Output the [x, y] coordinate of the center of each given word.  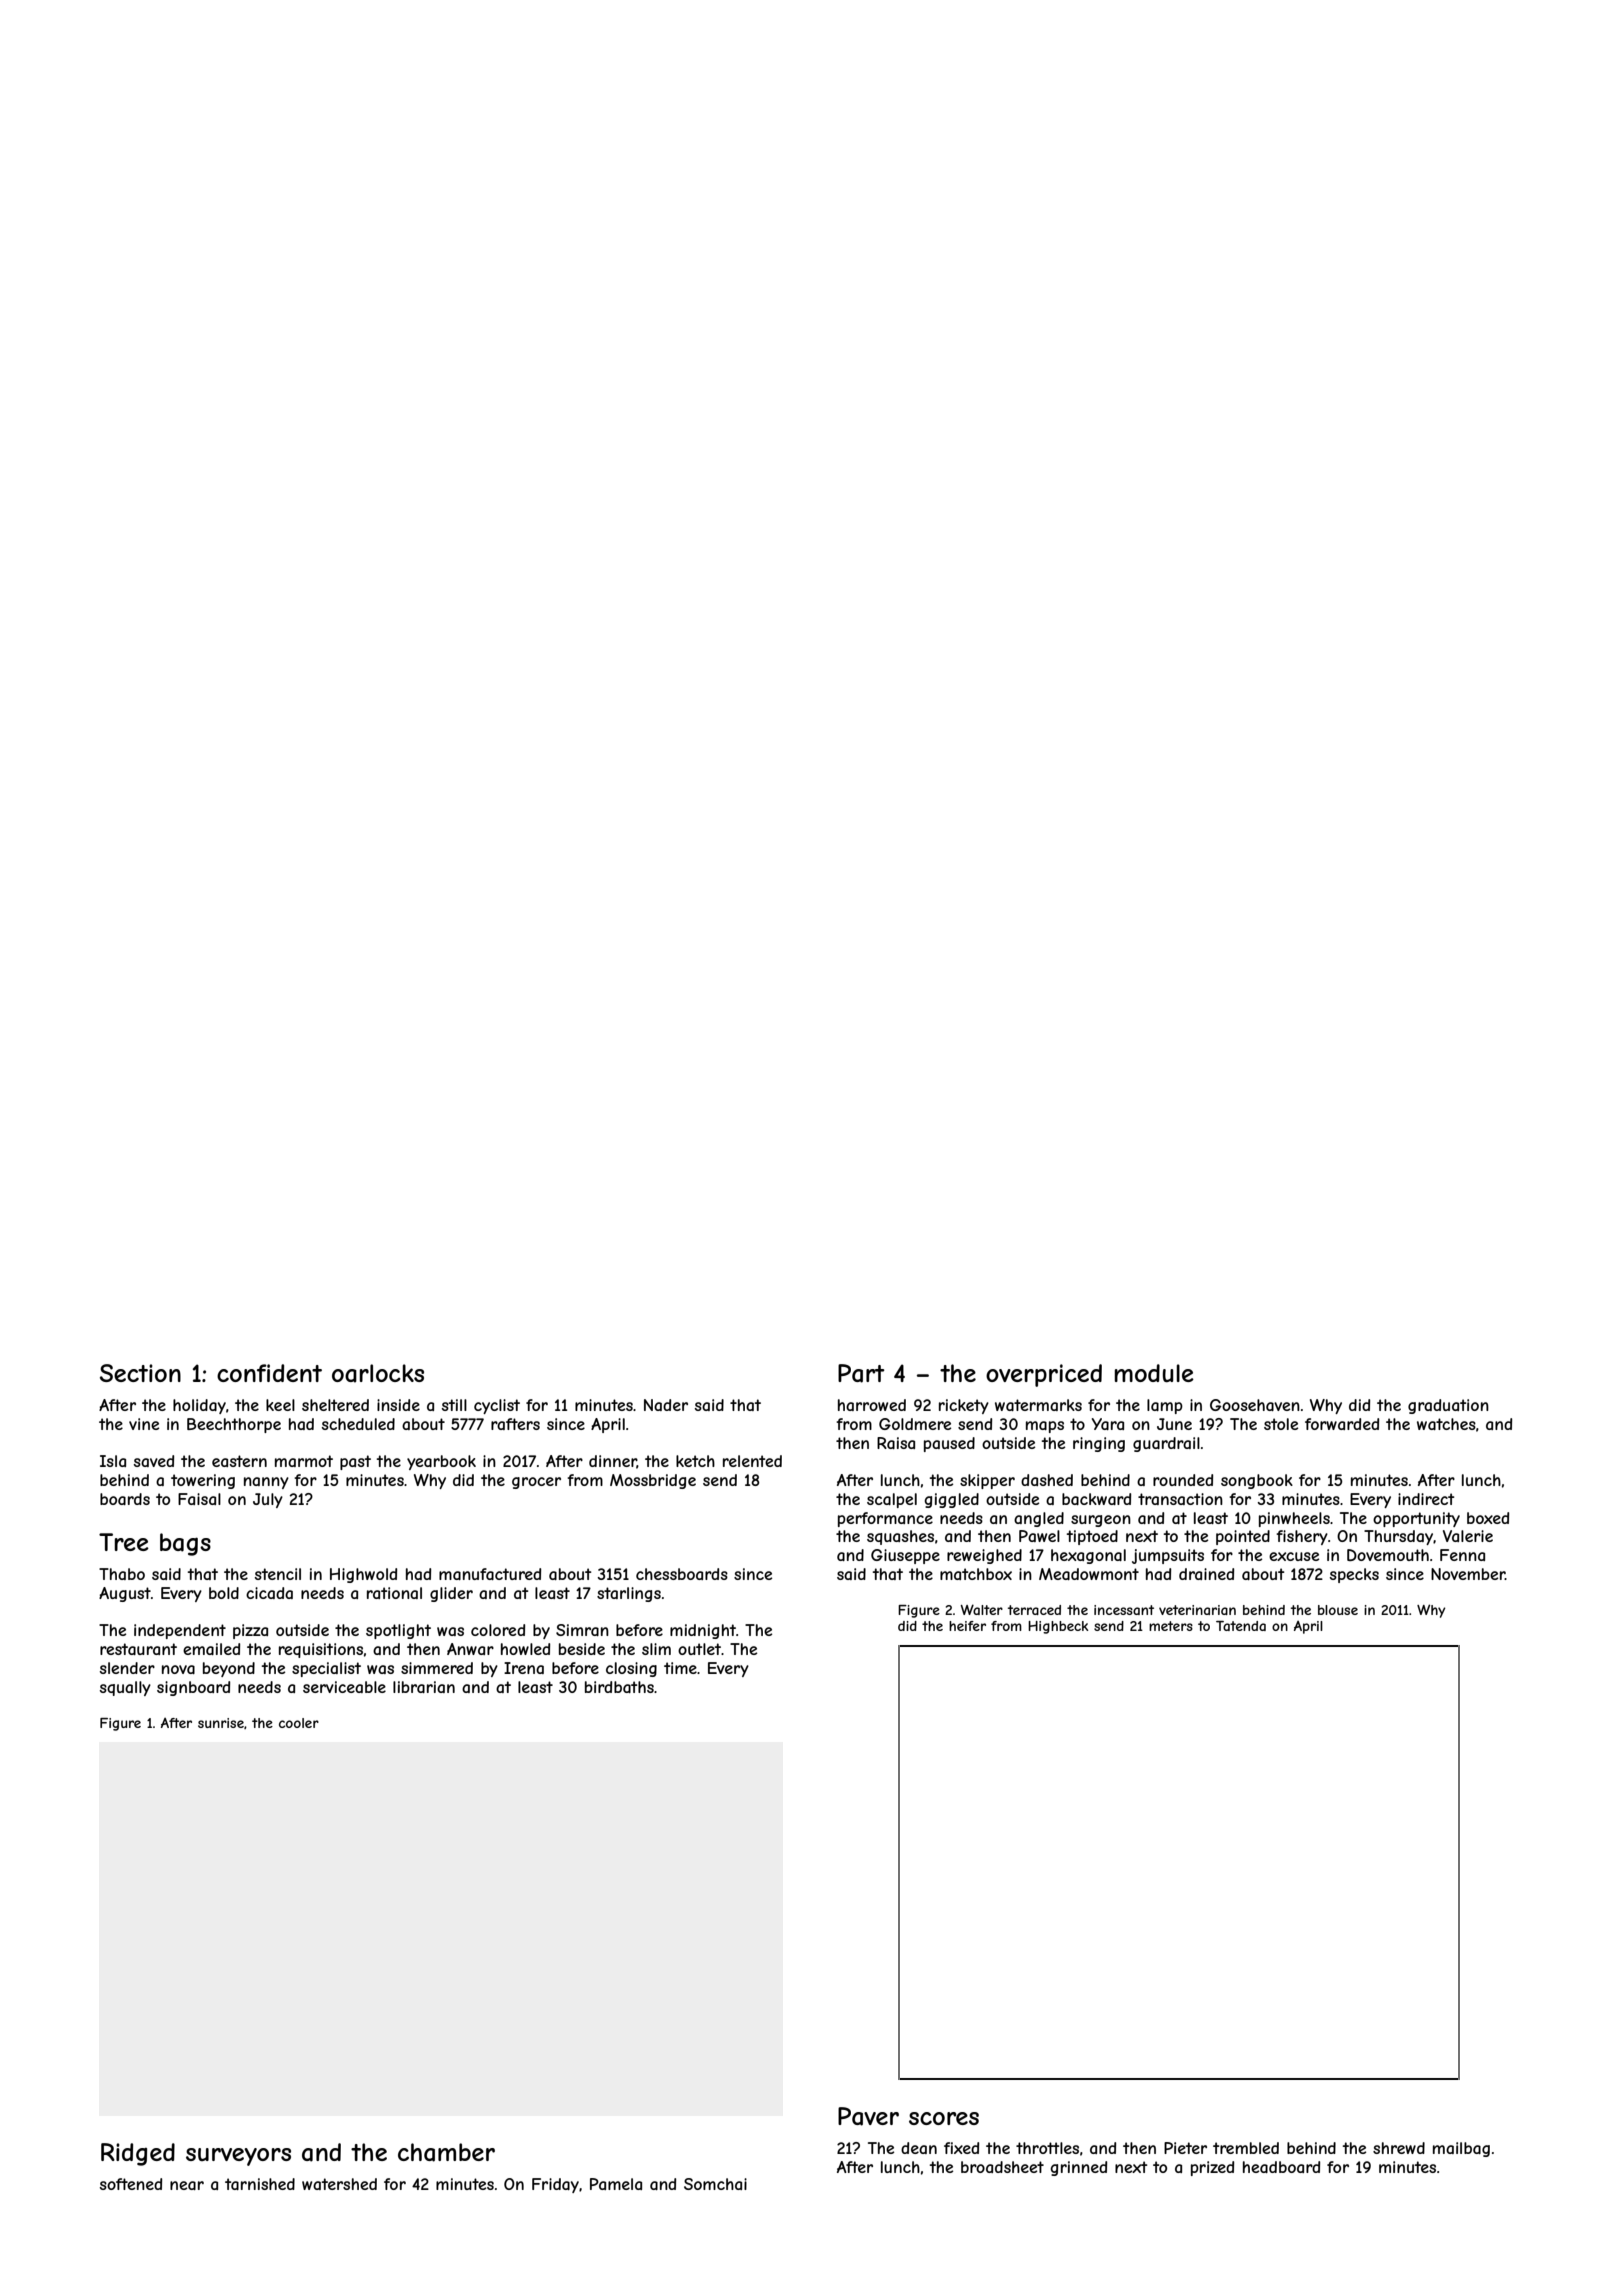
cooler [299, 1723]
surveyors [238, 2157]
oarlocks [378, 1373]
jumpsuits [1168, 1556]
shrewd [1399, 2148]
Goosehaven [1255, 1405]
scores [944, 2118]
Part [861, 1373]
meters [1171, 1626]
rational [394, 1593]
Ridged [138, 2154]
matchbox [976, 1574]
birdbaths [619, 1687]
